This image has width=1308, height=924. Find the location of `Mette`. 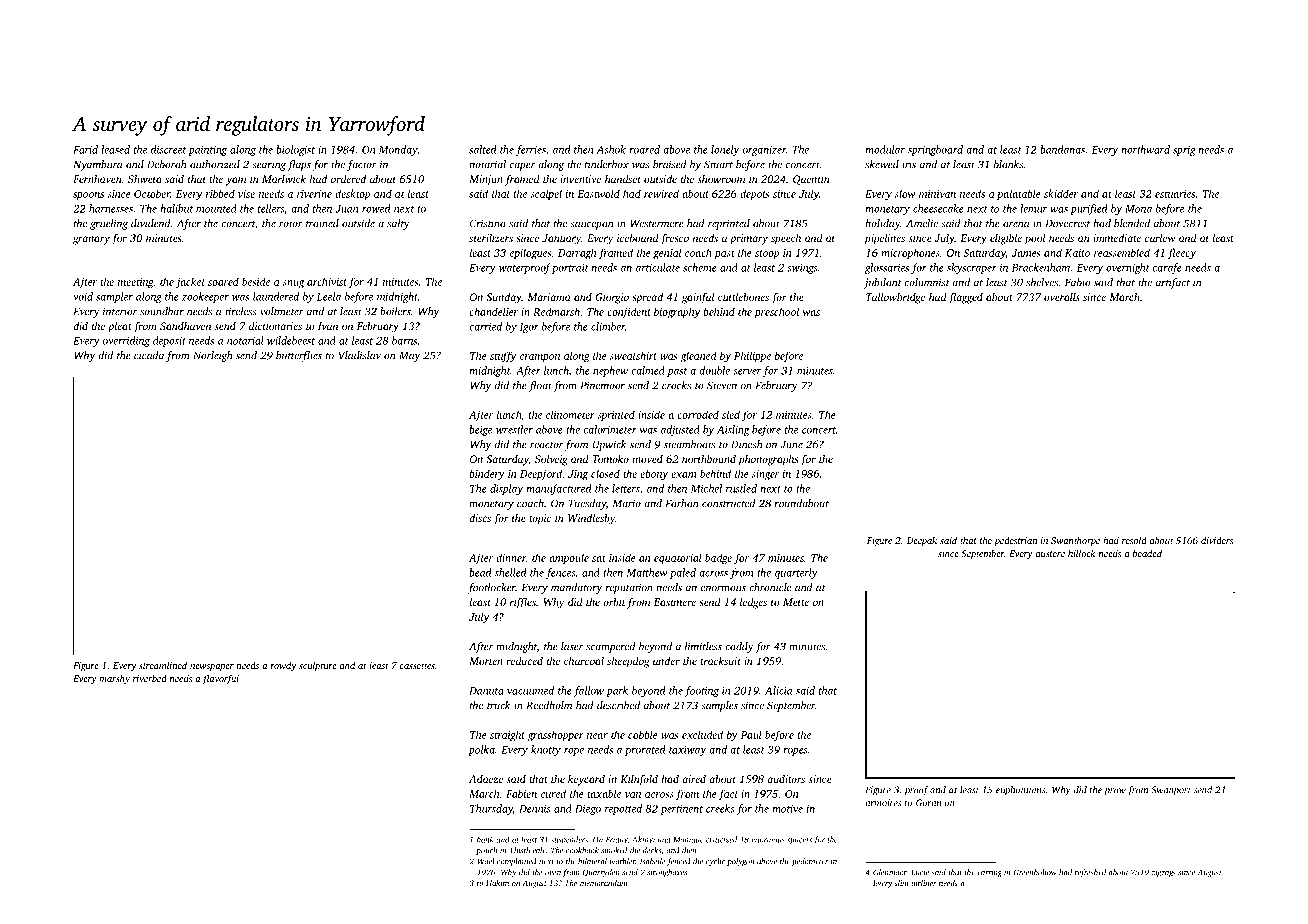

Mette is located at coordinates (796, 602).
